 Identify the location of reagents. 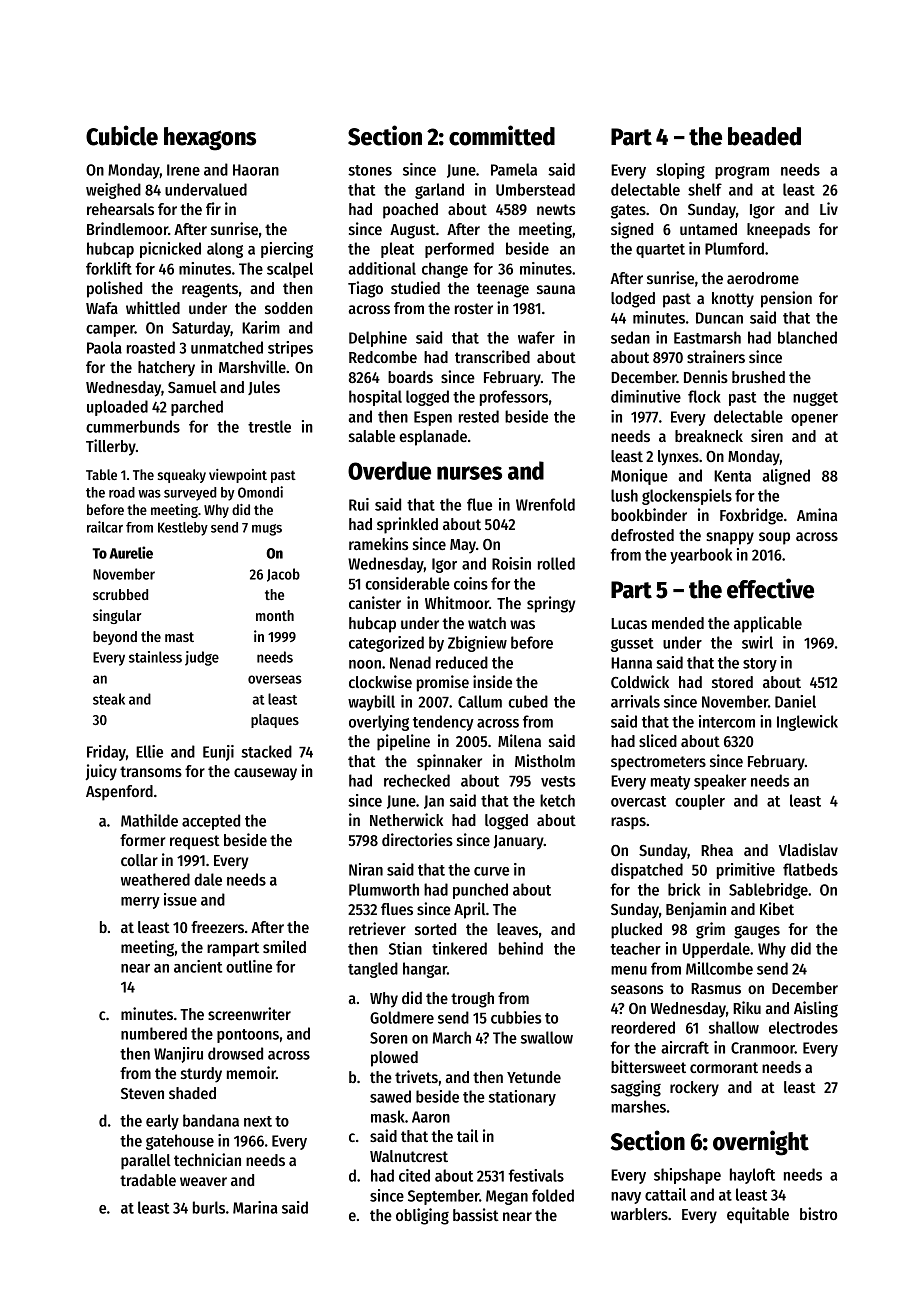
(210, 290).
